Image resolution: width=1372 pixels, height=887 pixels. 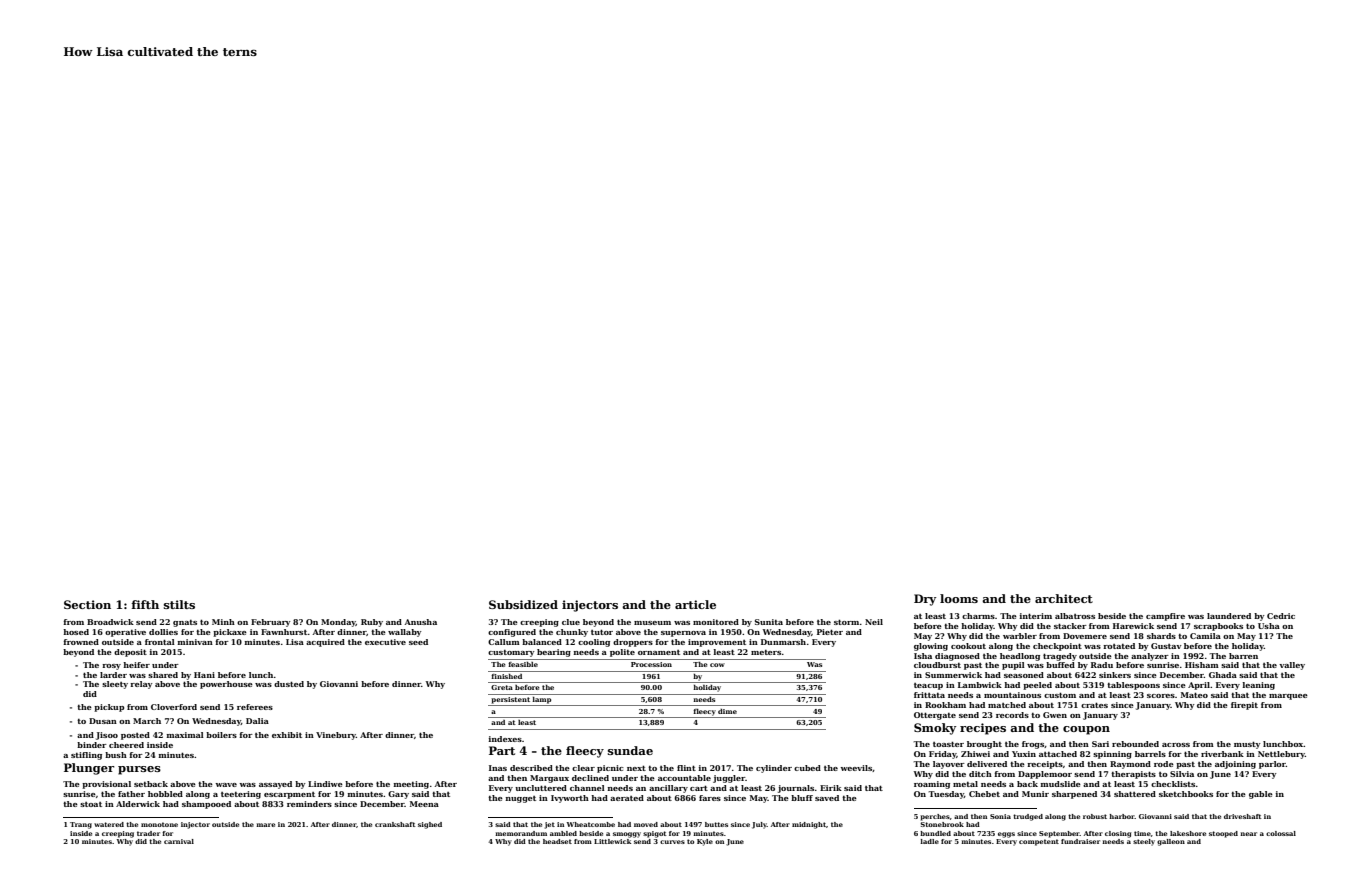 I want to click on architect, so click(x=1064, y=598).
